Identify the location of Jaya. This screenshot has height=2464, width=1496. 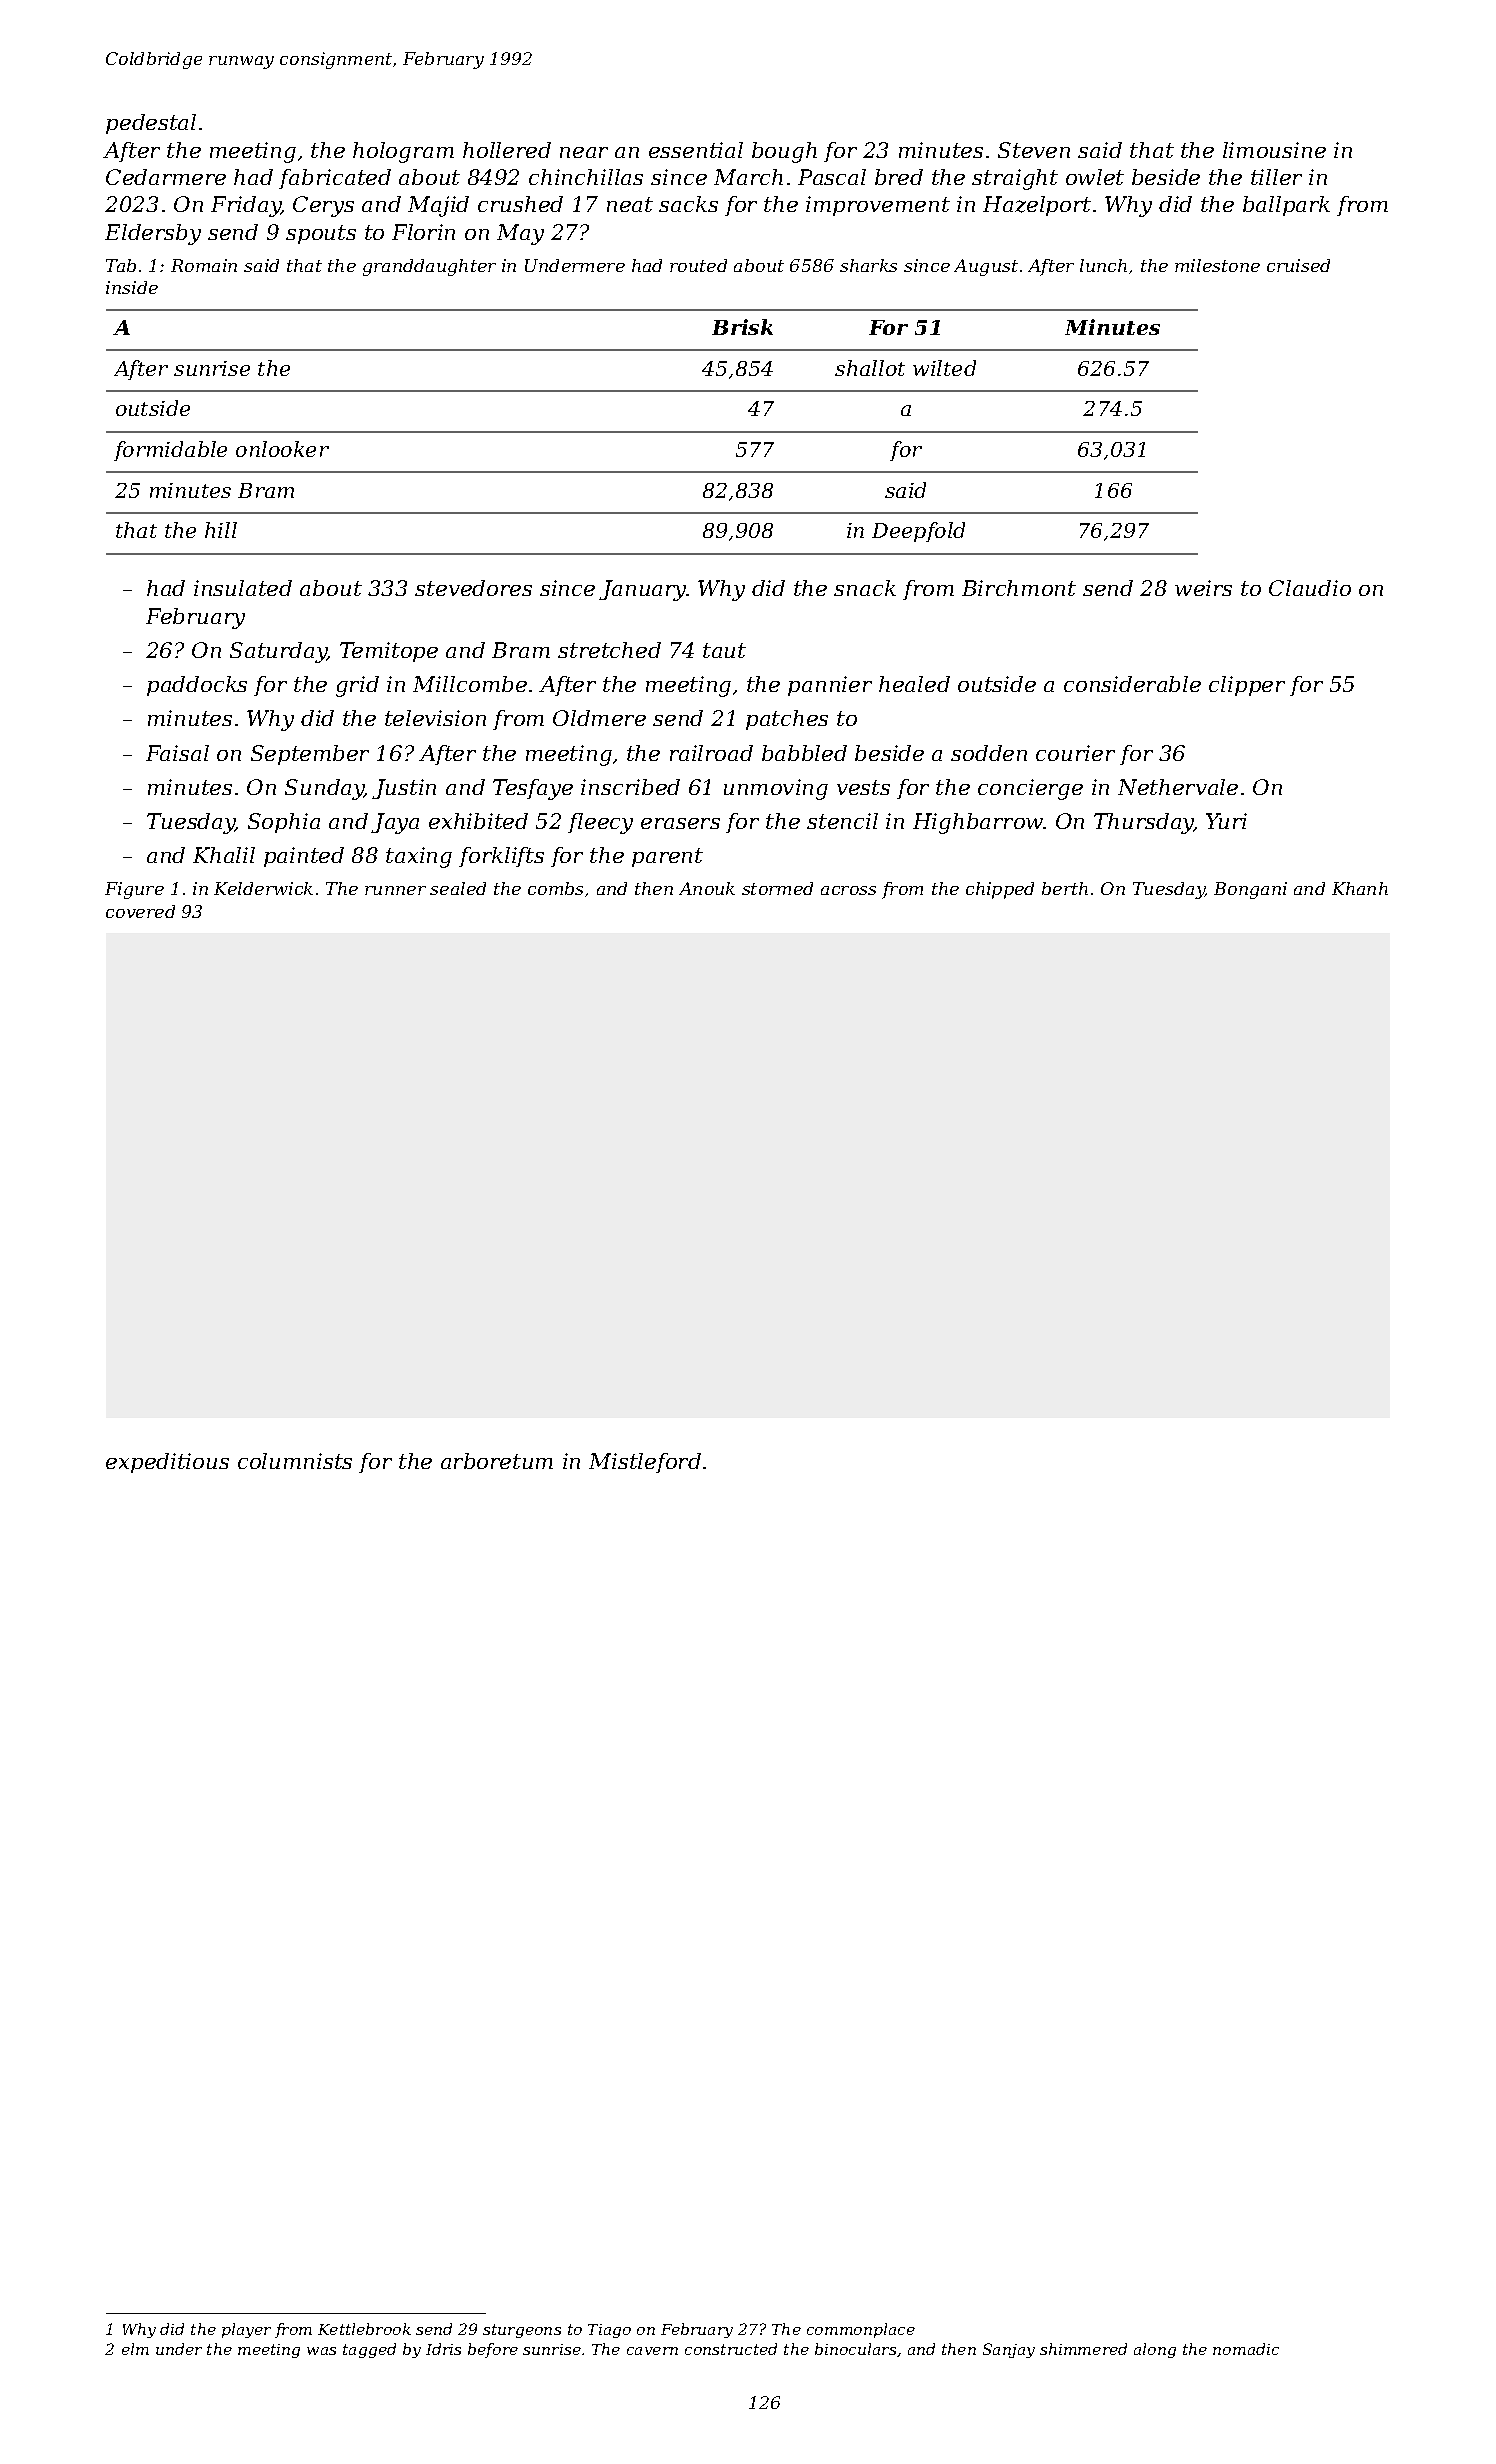
(395, 823).
